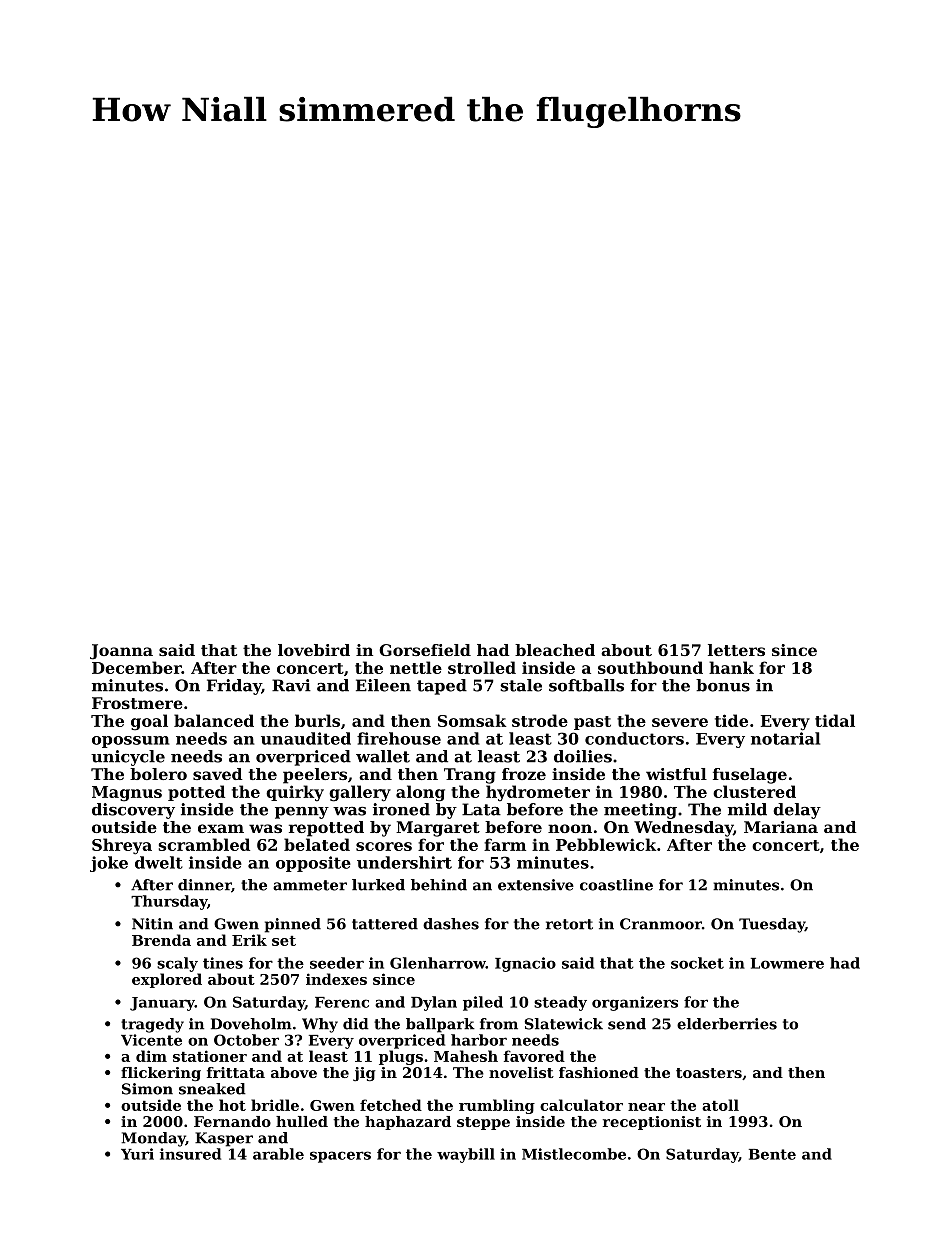  I want to click on letters, so click(736, 650).
